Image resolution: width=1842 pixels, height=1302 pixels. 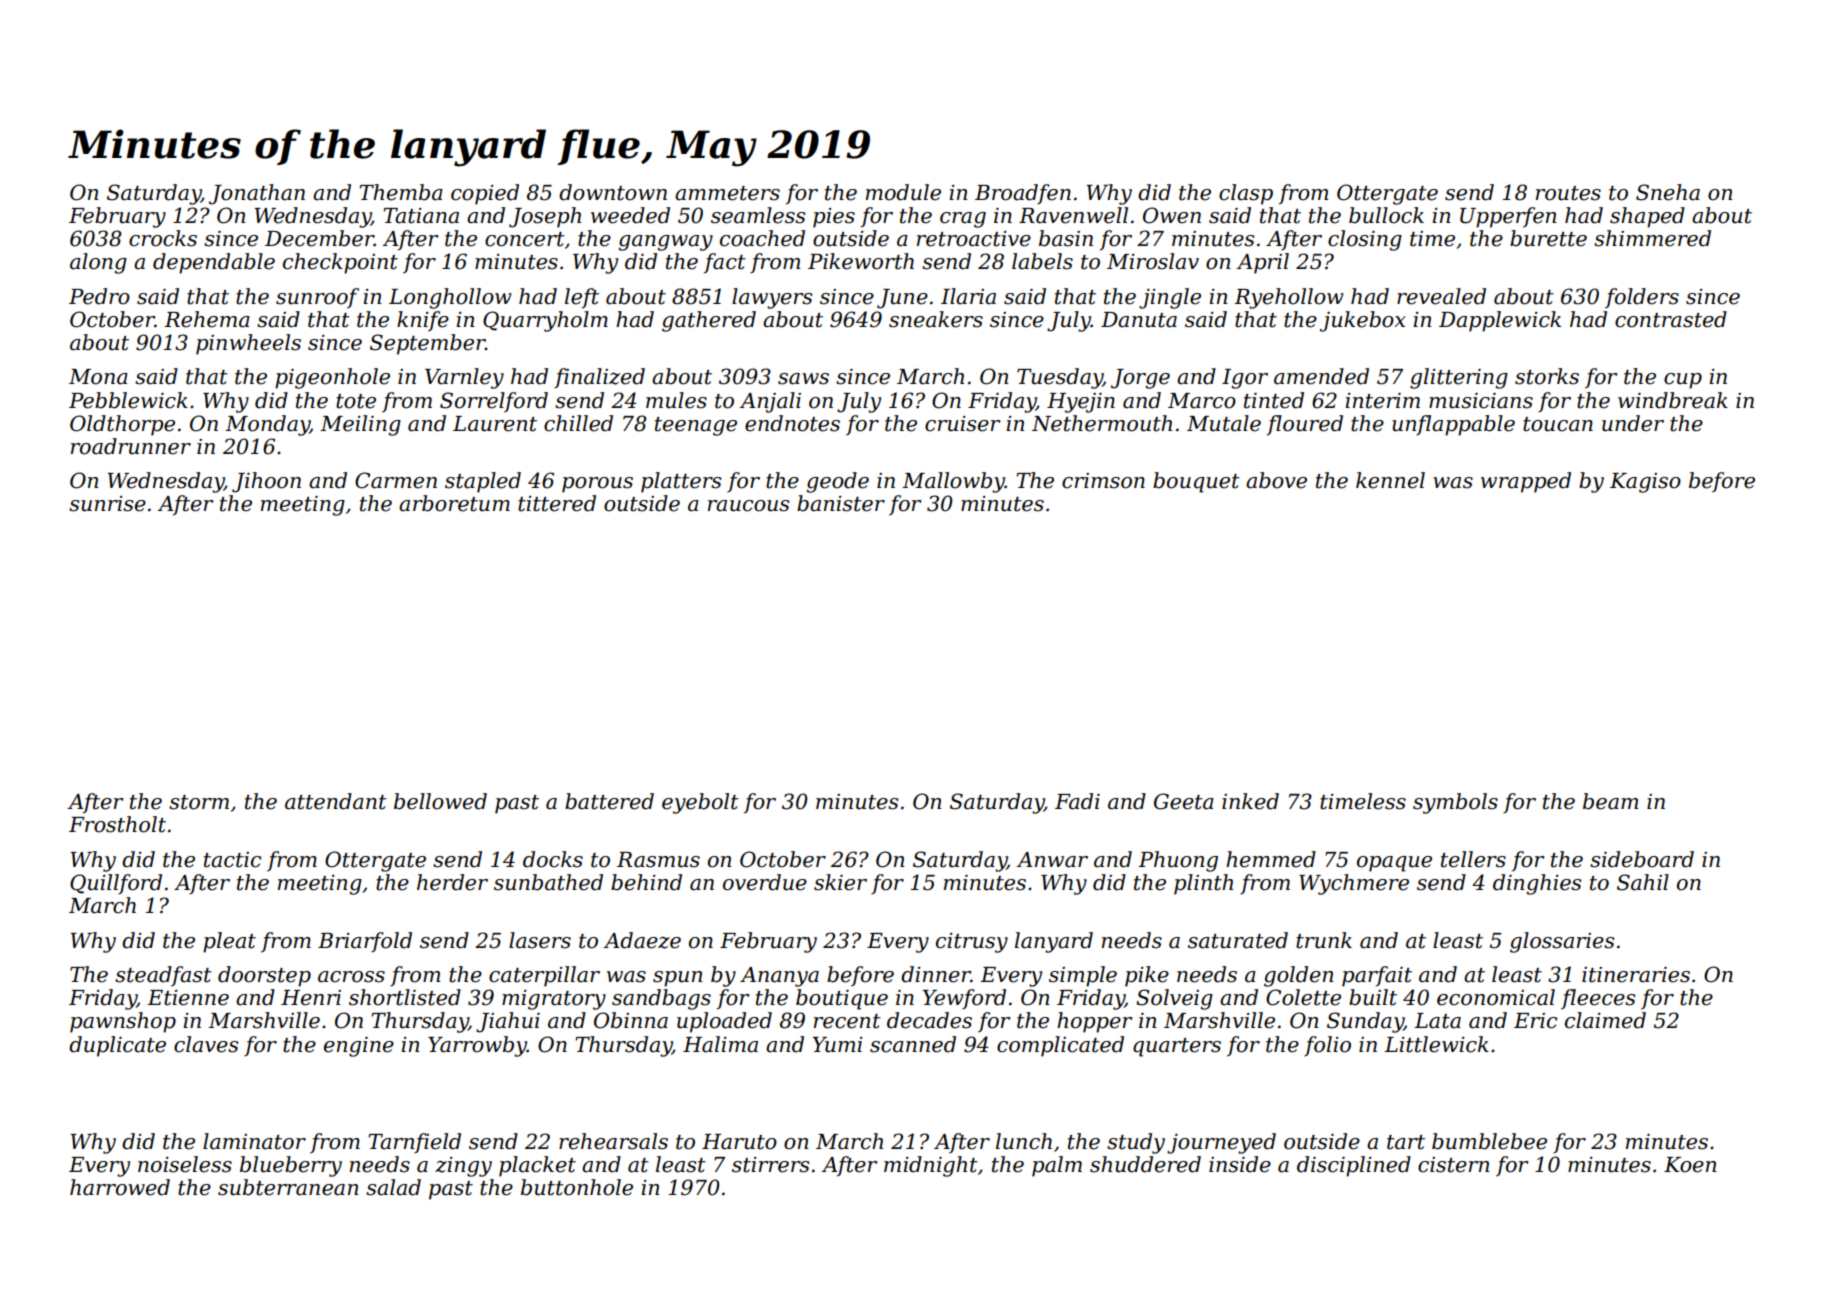 I want to click on Dapplewick, so click(x=1500, y=321).
